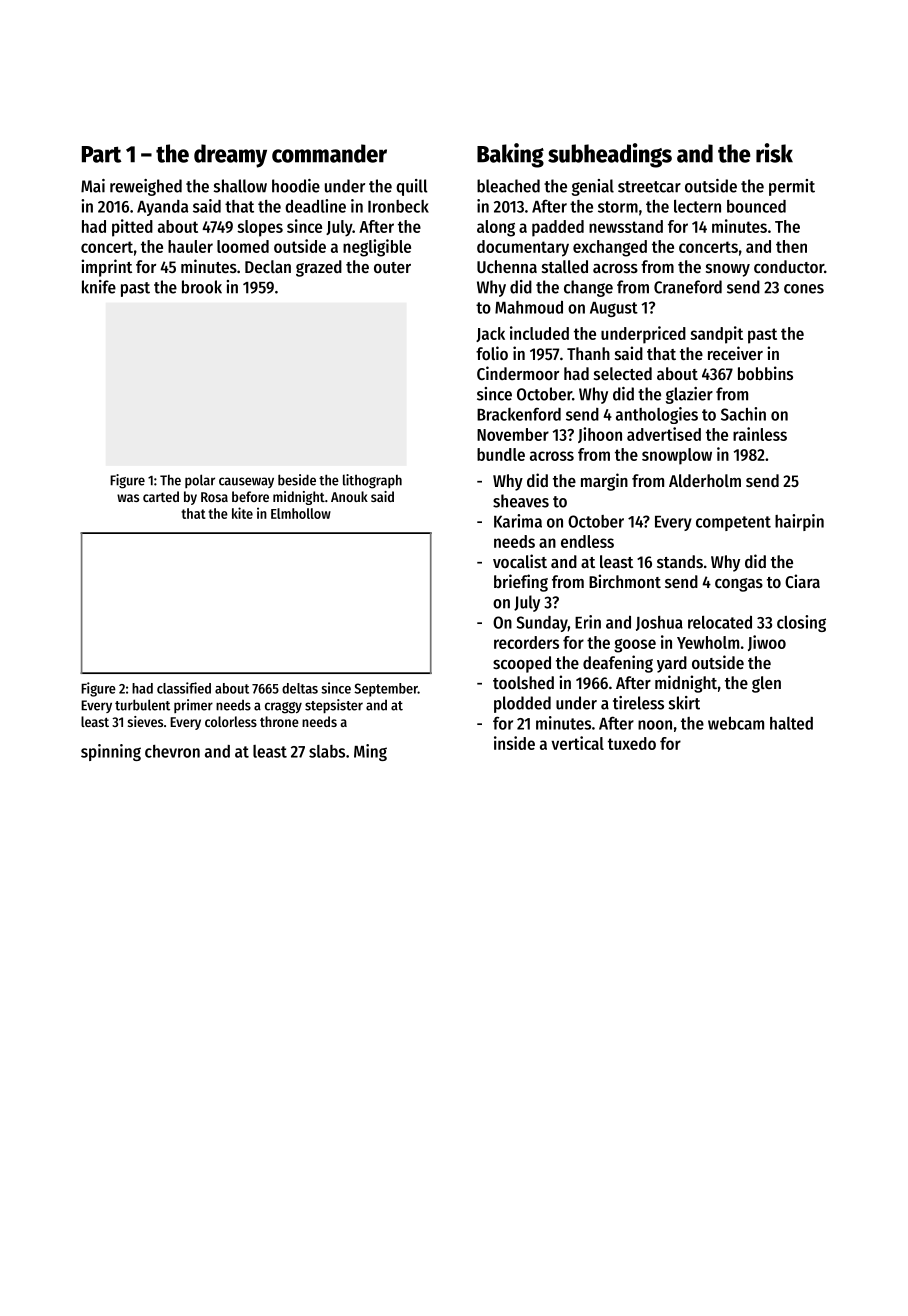 The width and height of the screenshot is (908, 1316). I want to click on folio, so click(492, 353).
